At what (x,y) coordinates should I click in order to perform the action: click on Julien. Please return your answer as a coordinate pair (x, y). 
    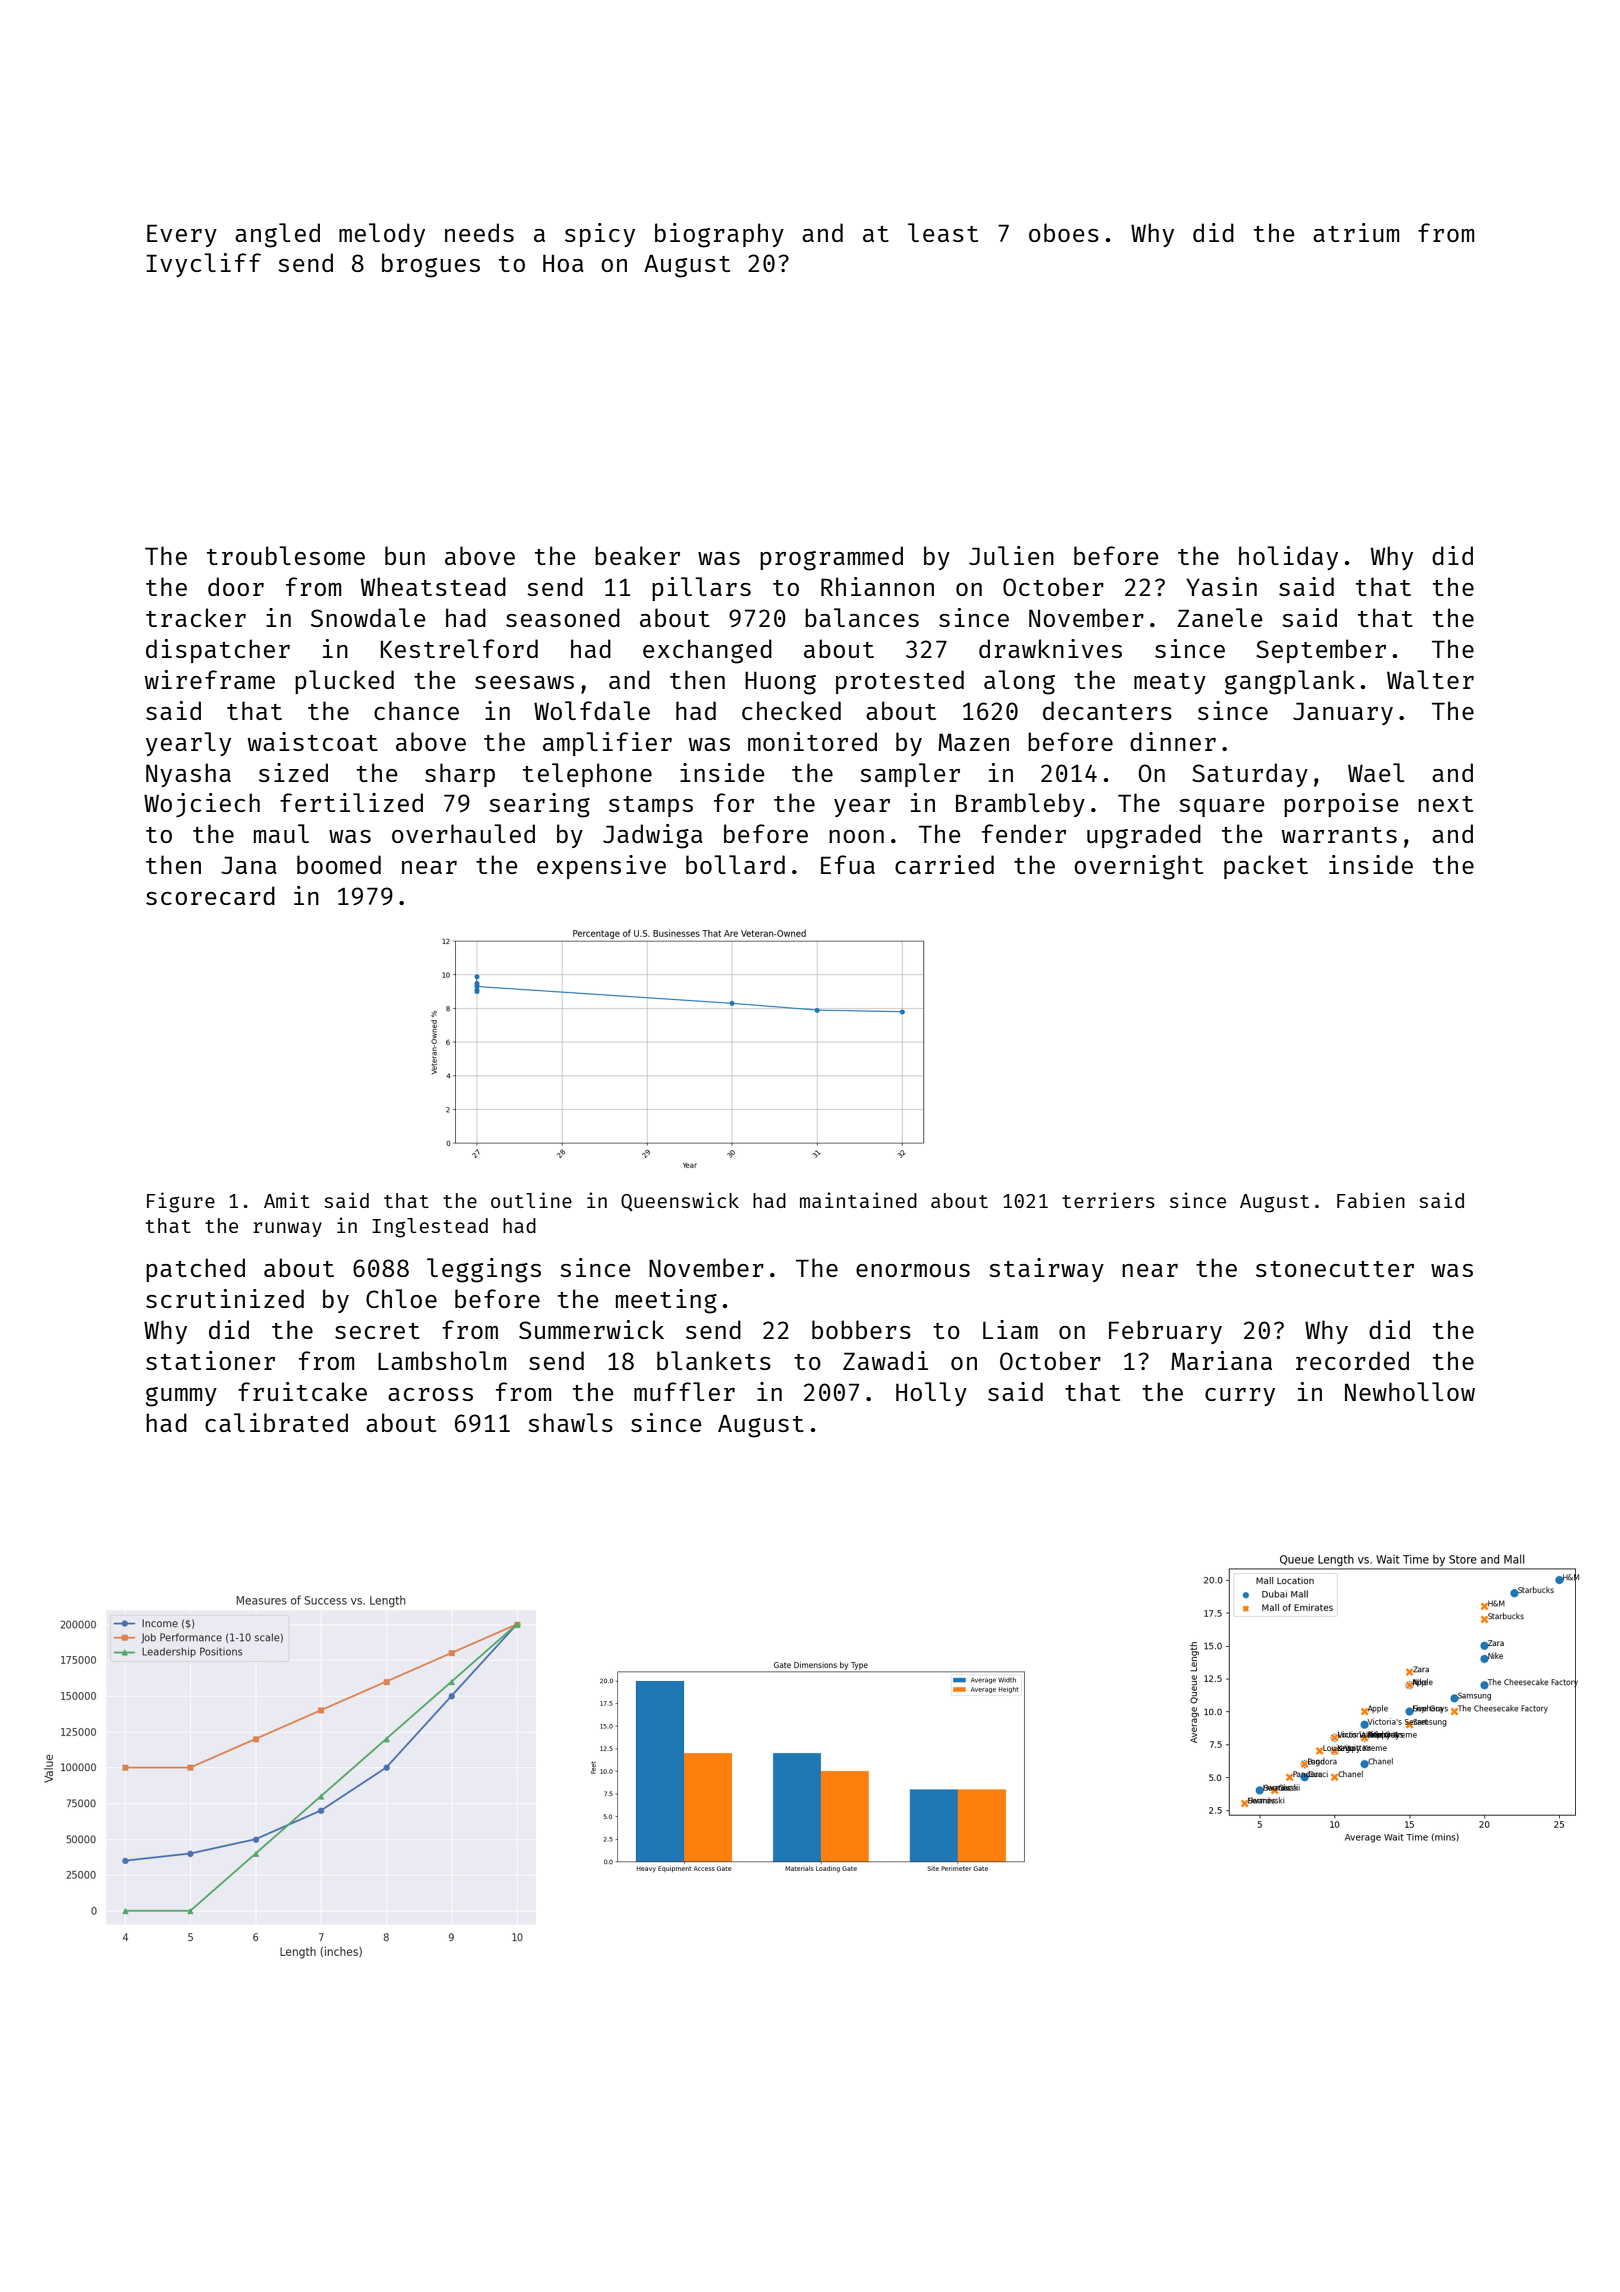
    Looking at the image, I should click on (1011, 555).
